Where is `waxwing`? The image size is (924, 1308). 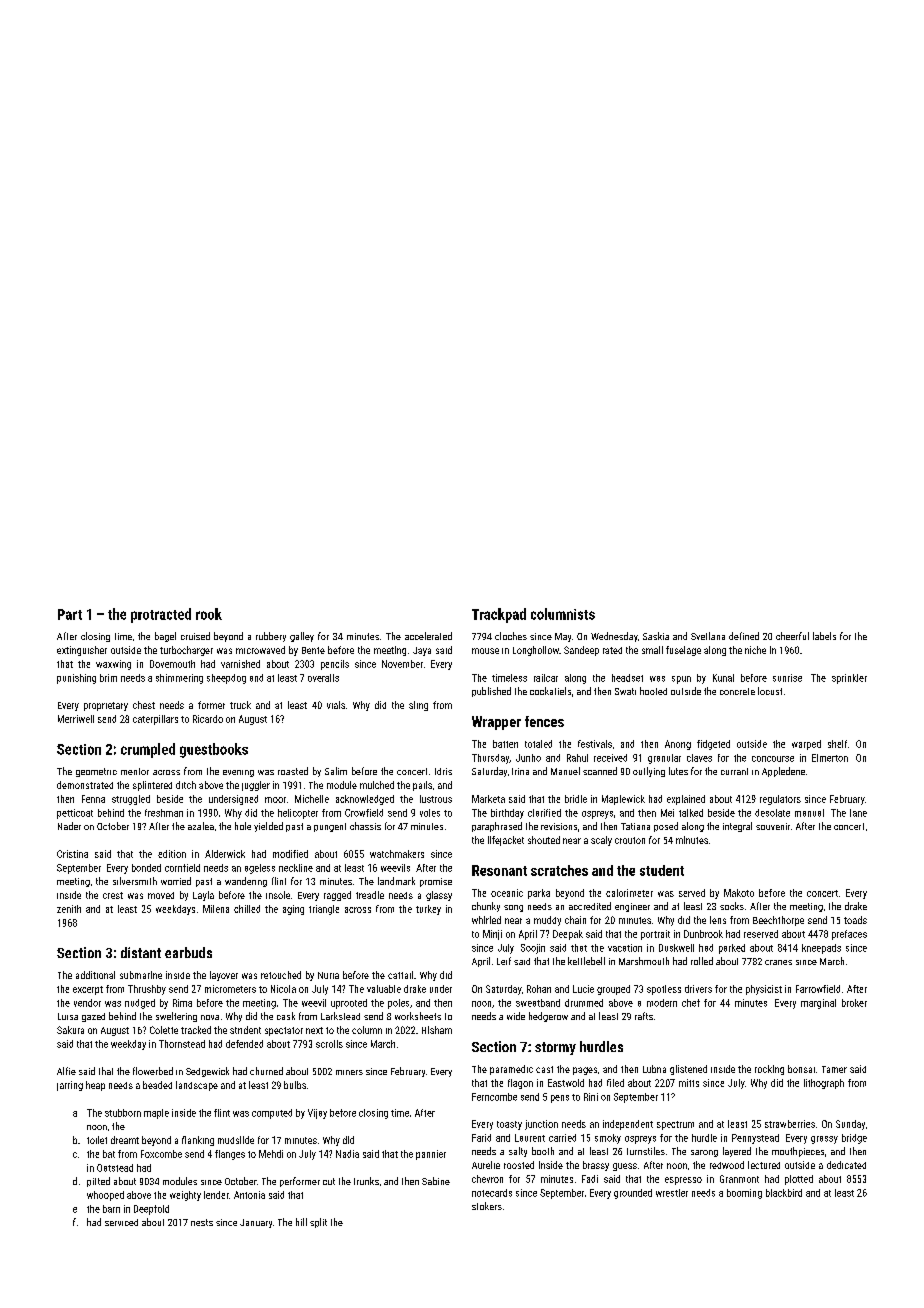 waxwing is located at coordinates (113, 665).
